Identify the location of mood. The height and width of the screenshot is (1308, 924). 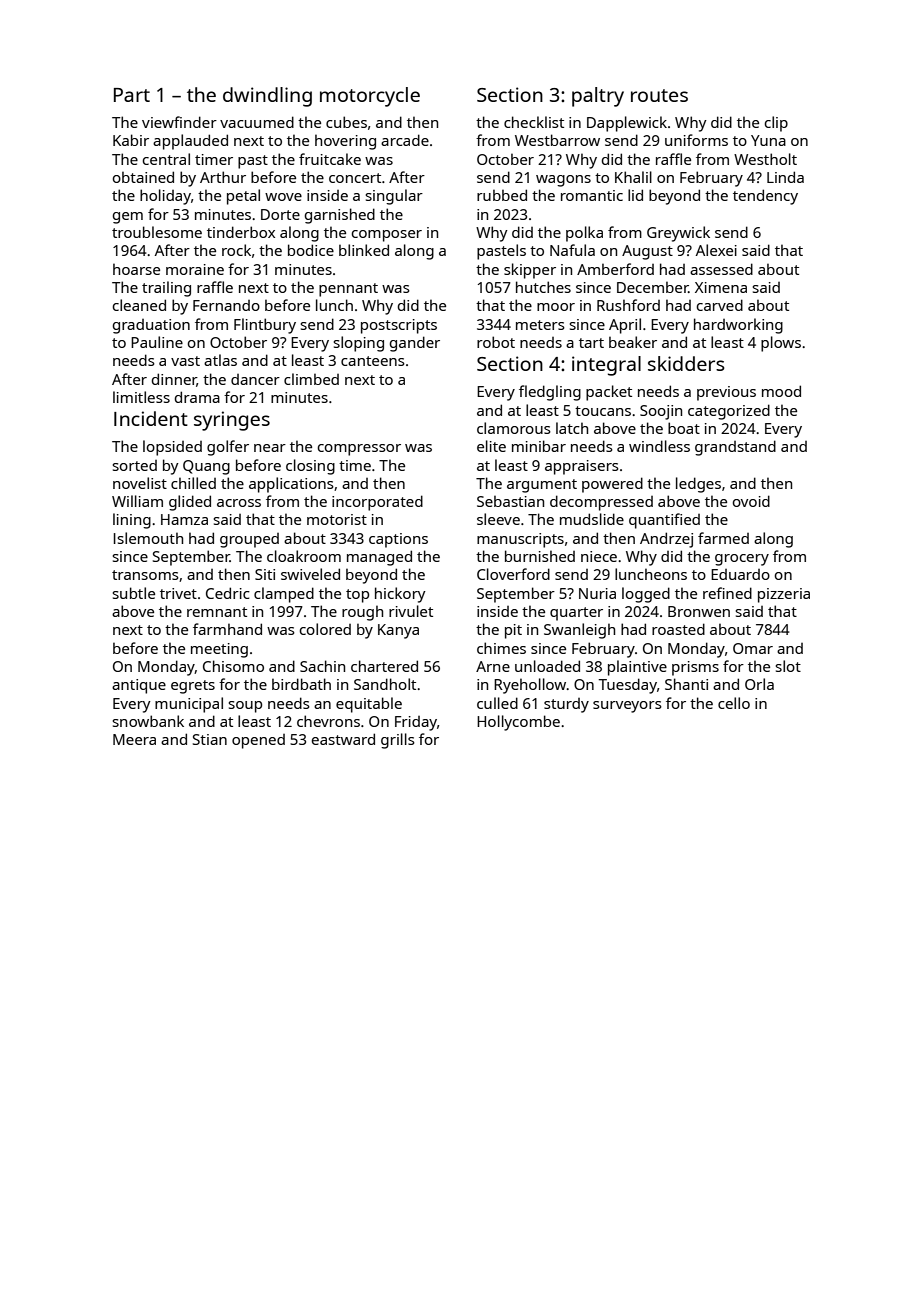
(781, 391).
